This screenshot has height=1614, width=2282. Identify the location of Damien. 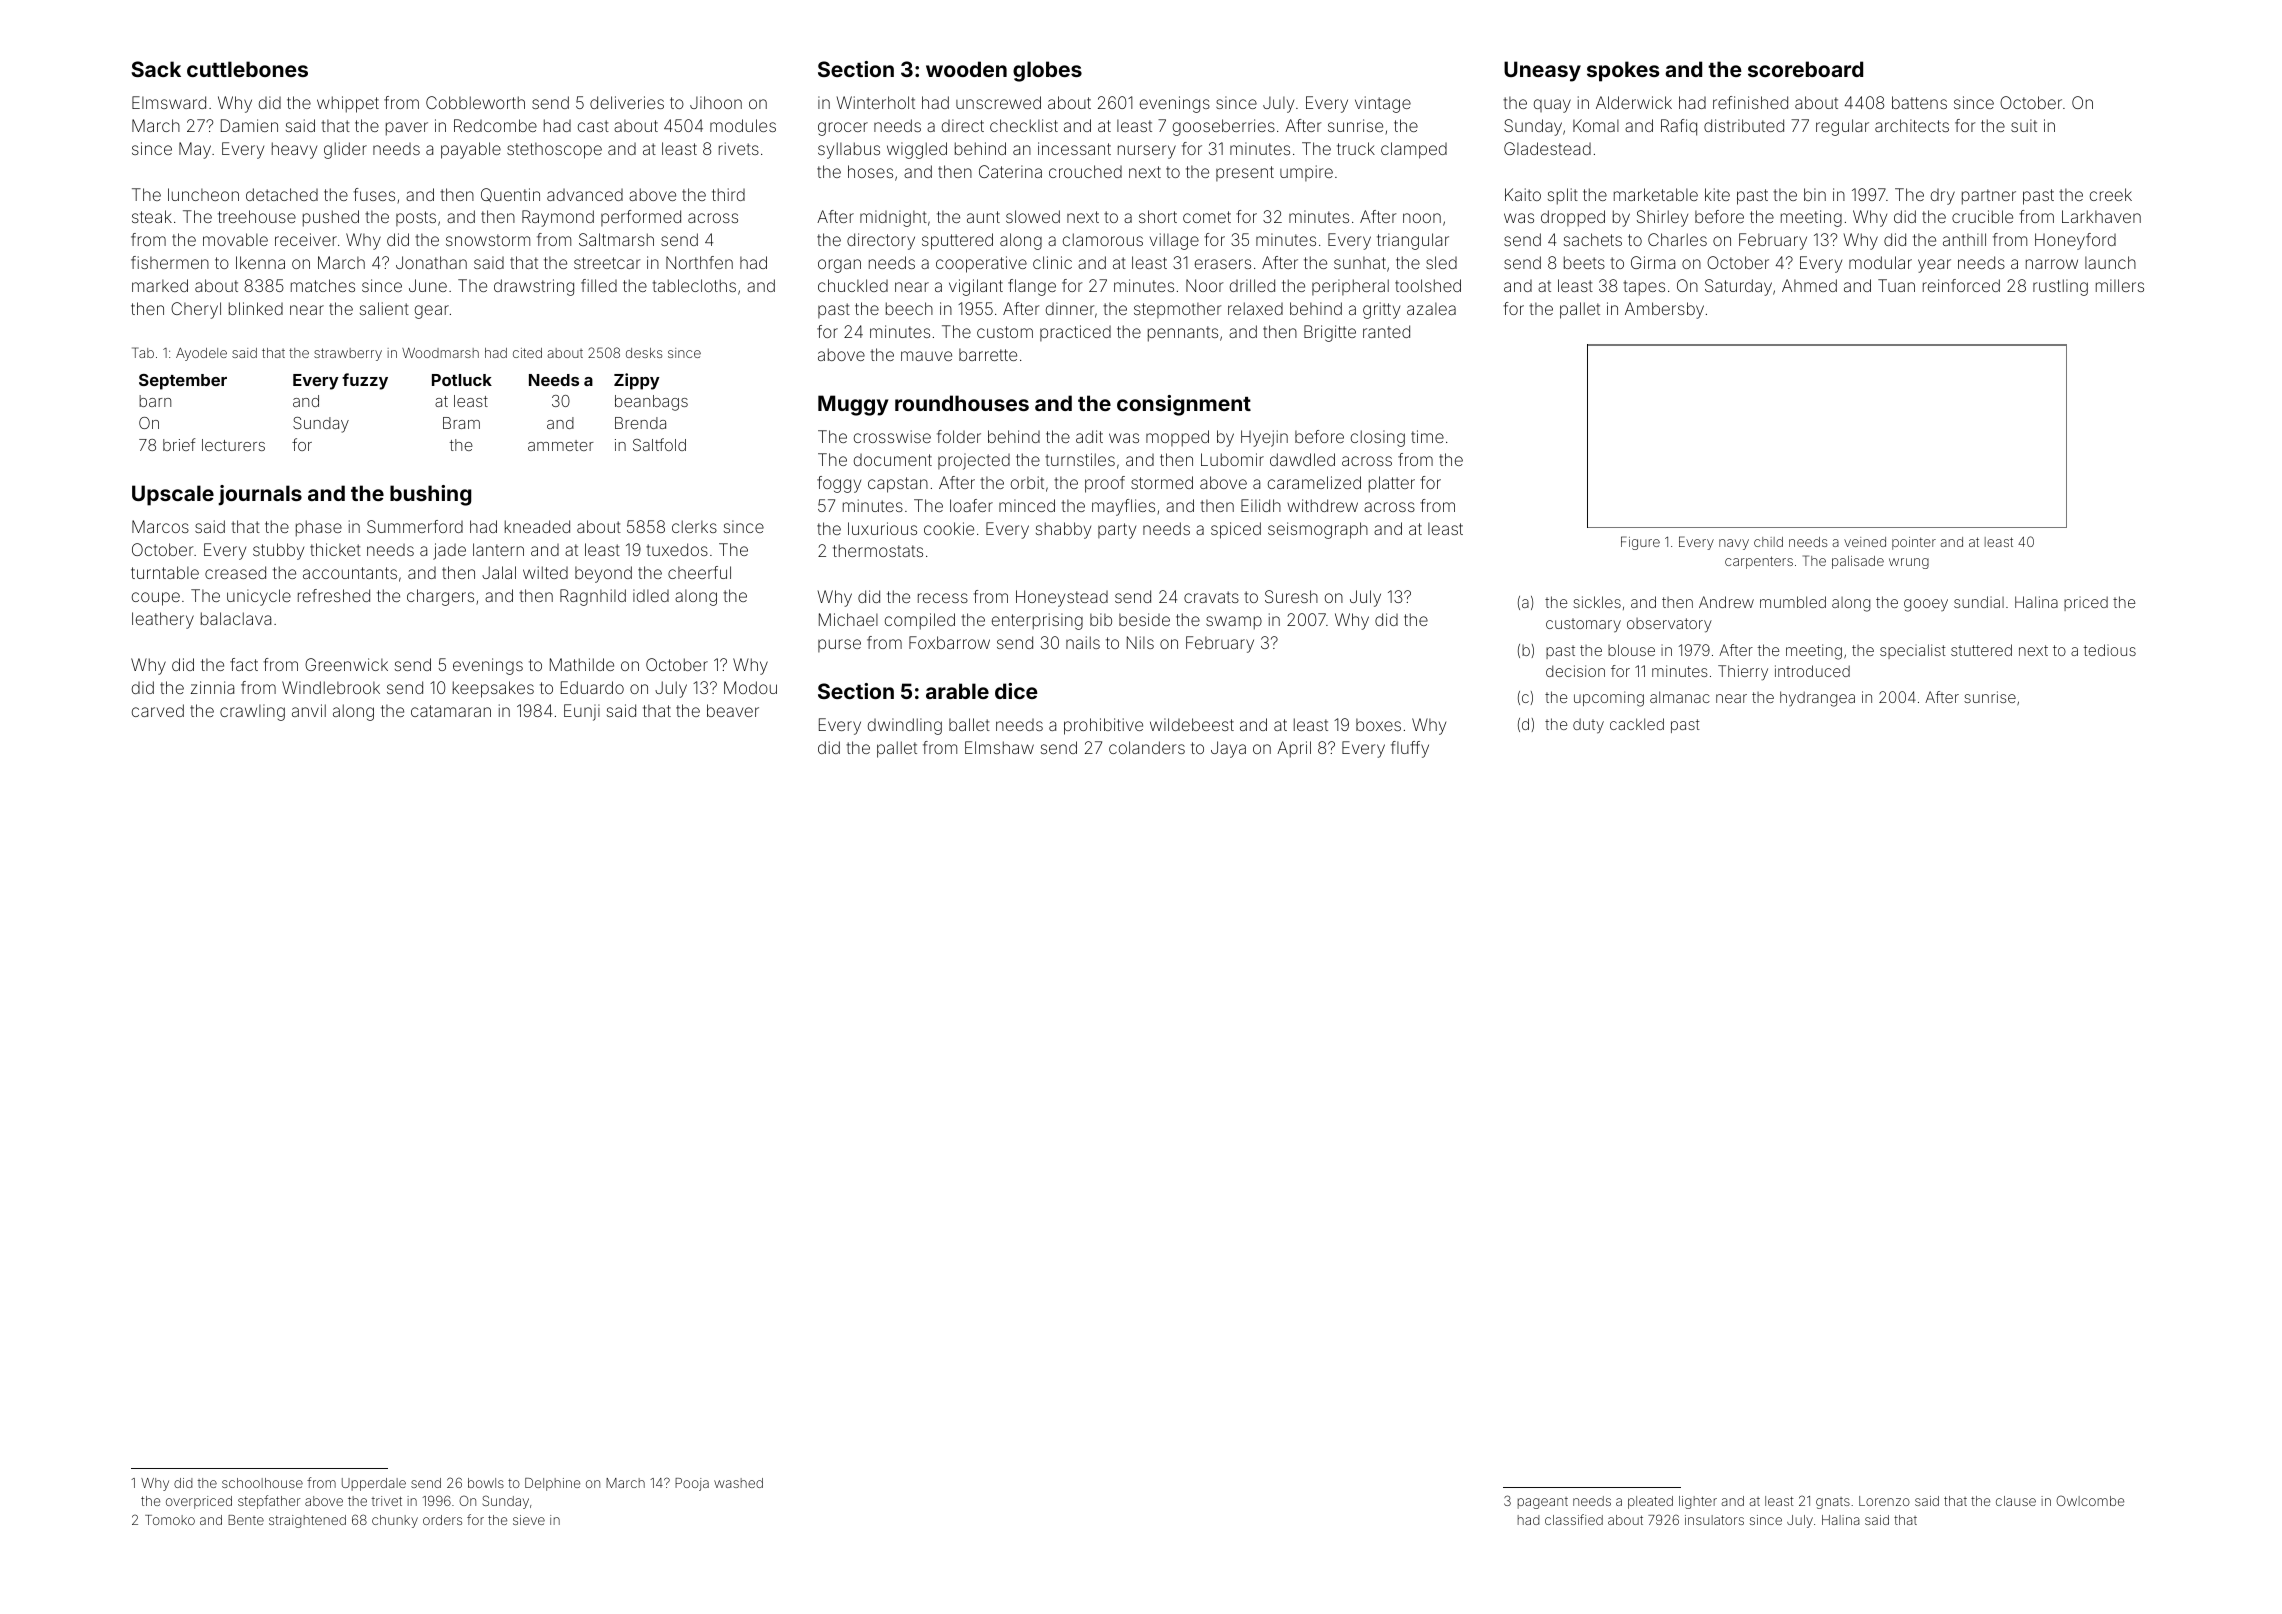
(249, 125).
